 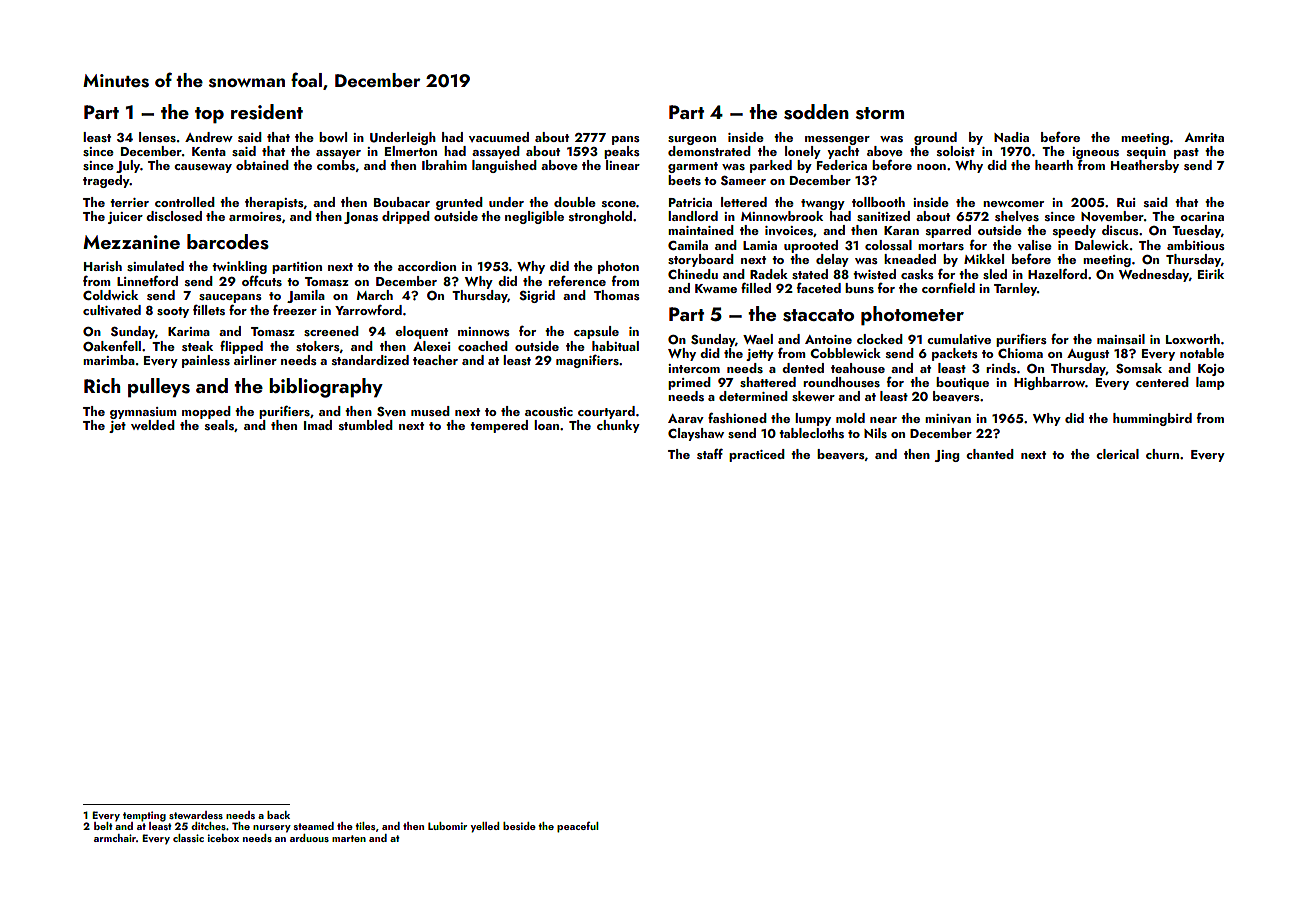 What do you see at coordinates (955, 354) in the screenshot?
I see `packets` at bounding box center [955, 354].
